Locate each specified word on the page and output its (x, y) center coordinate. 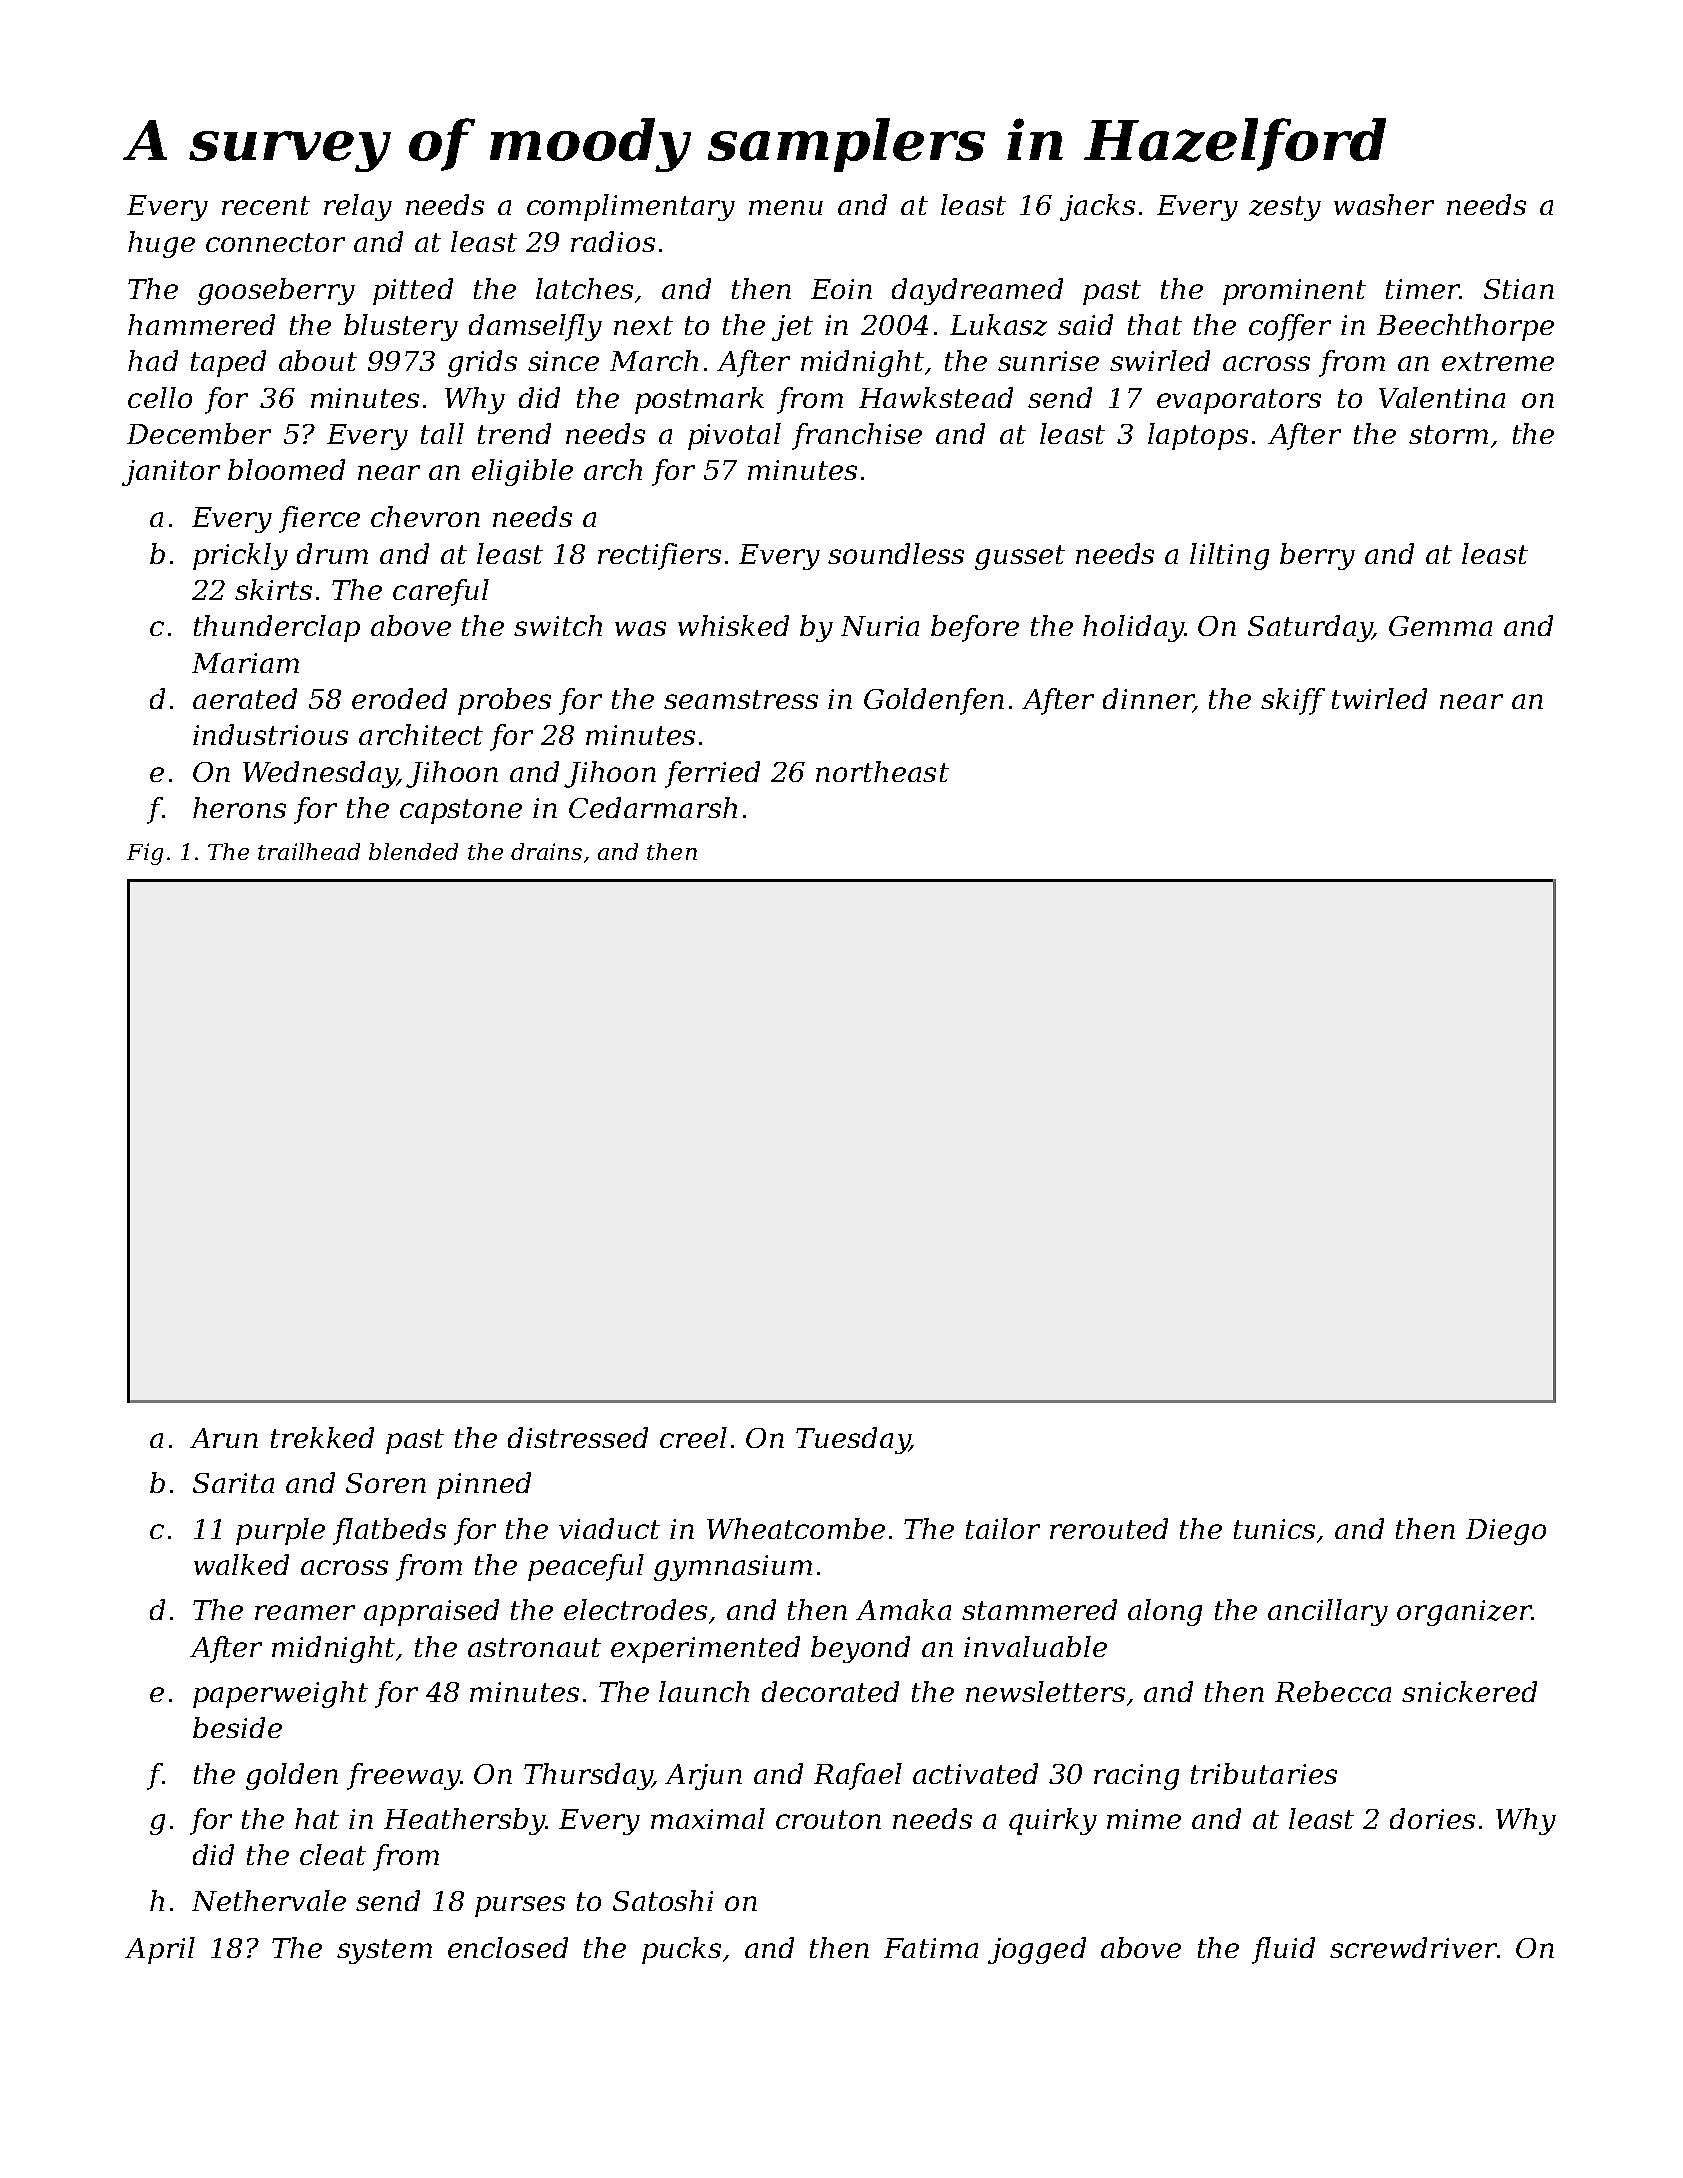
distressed (578, 1437)
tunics (1274, 1529)
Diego (1506, 1532)
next (643, 325)
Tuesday (853, 1440)
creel (693, 1437)
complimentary (631, 207)
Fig (145, 854)
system (384, 1951)
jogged (1037, 1950)
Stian (1519, 289)
